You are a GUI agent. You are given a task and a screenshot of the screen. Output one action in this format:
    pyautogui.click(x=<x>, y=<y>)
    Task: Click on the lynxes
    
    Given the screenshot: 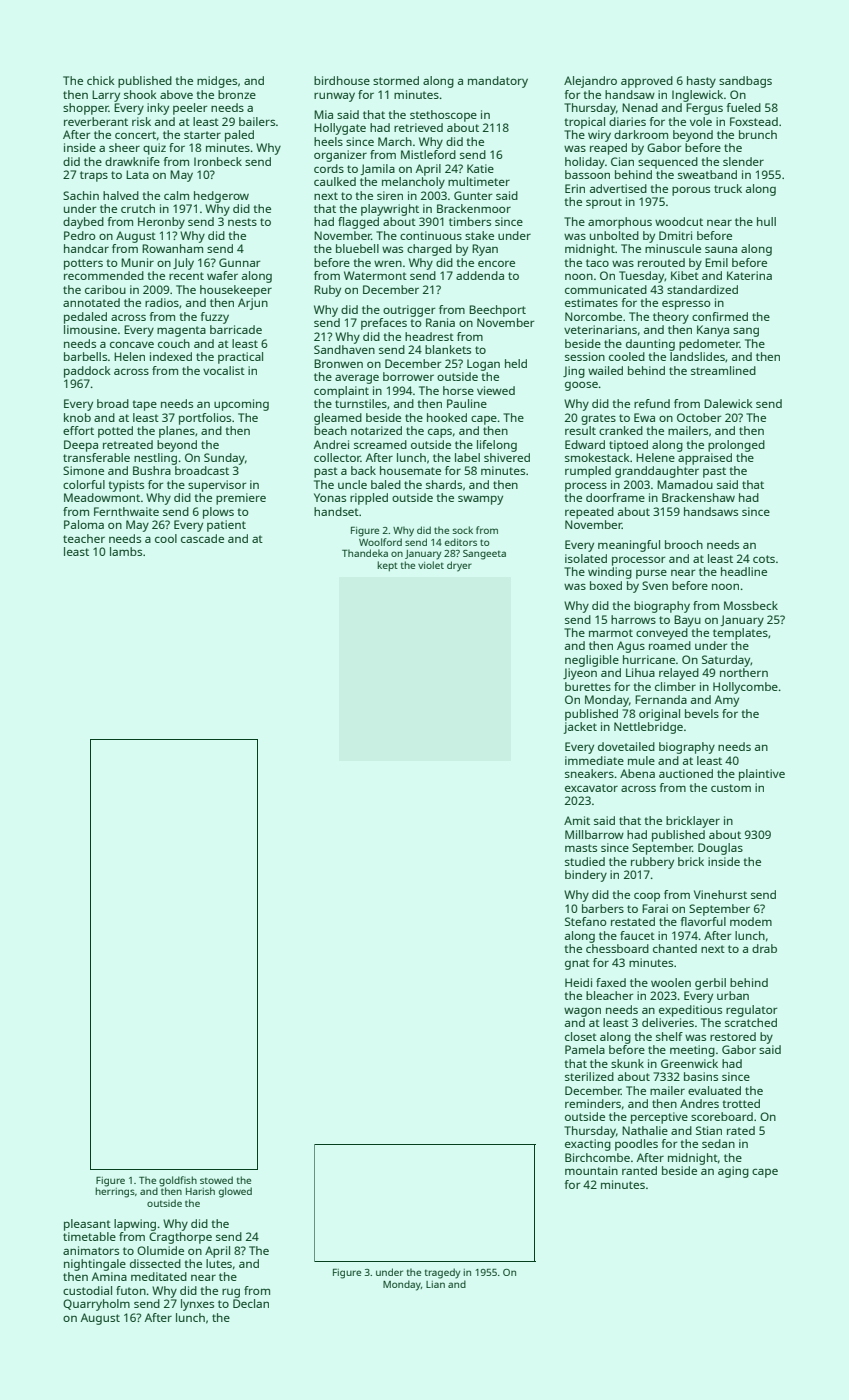 What is the action you would take?
    pyautogui.click(x=197, y=1305)
